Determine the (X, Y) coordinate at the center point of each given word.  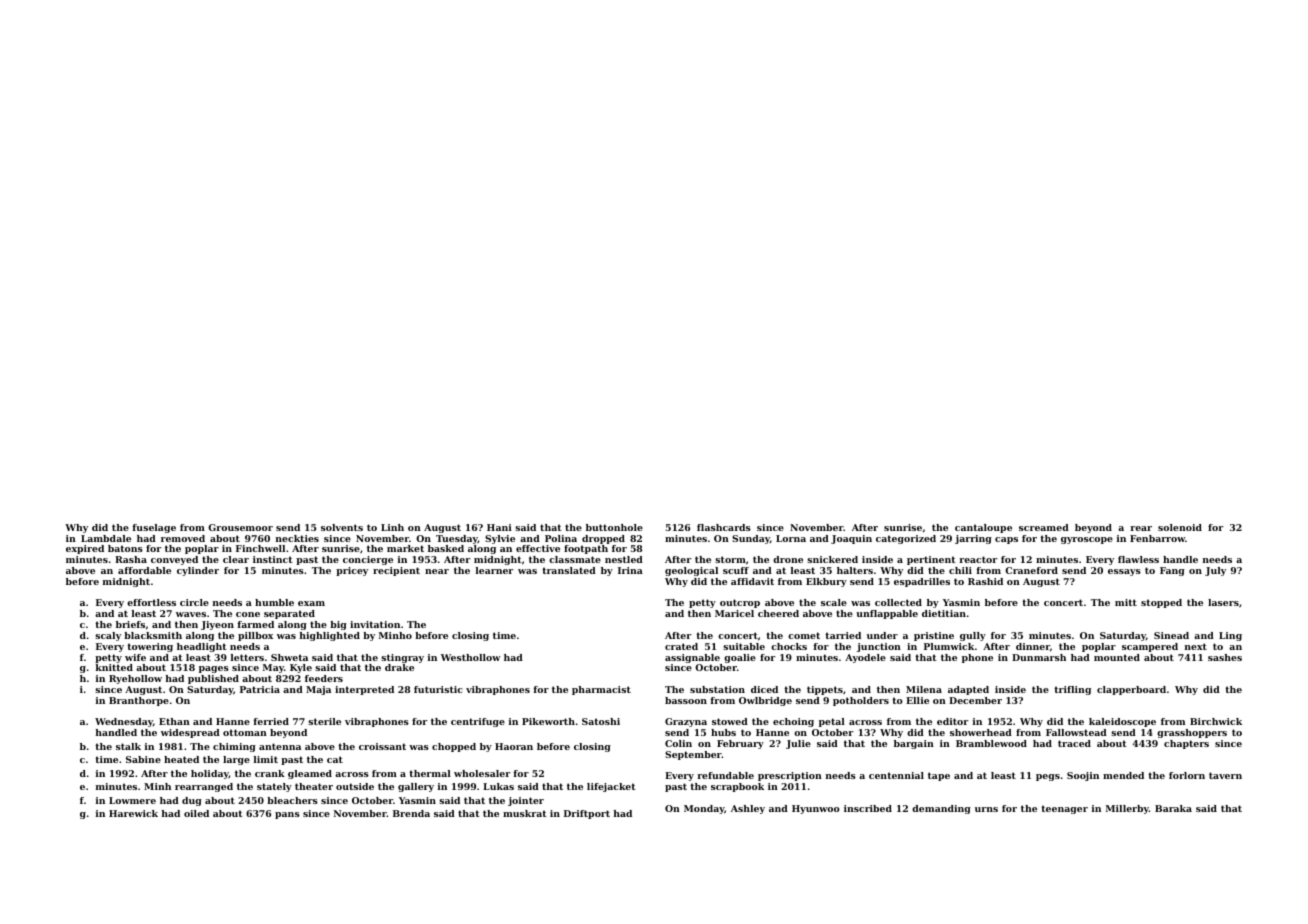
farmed (256, 624)
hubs (723, 732)
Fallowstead (1076, 732)
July (1215, 571)
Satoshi (601, 721)
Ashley (748, 809)
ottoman (245, 732)
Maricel (734, 613)
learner (494, 570)
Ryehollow (135, 679)
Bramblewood (991, 743)
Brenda (411, 813)
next (1196, 646)
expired (85, 549)
